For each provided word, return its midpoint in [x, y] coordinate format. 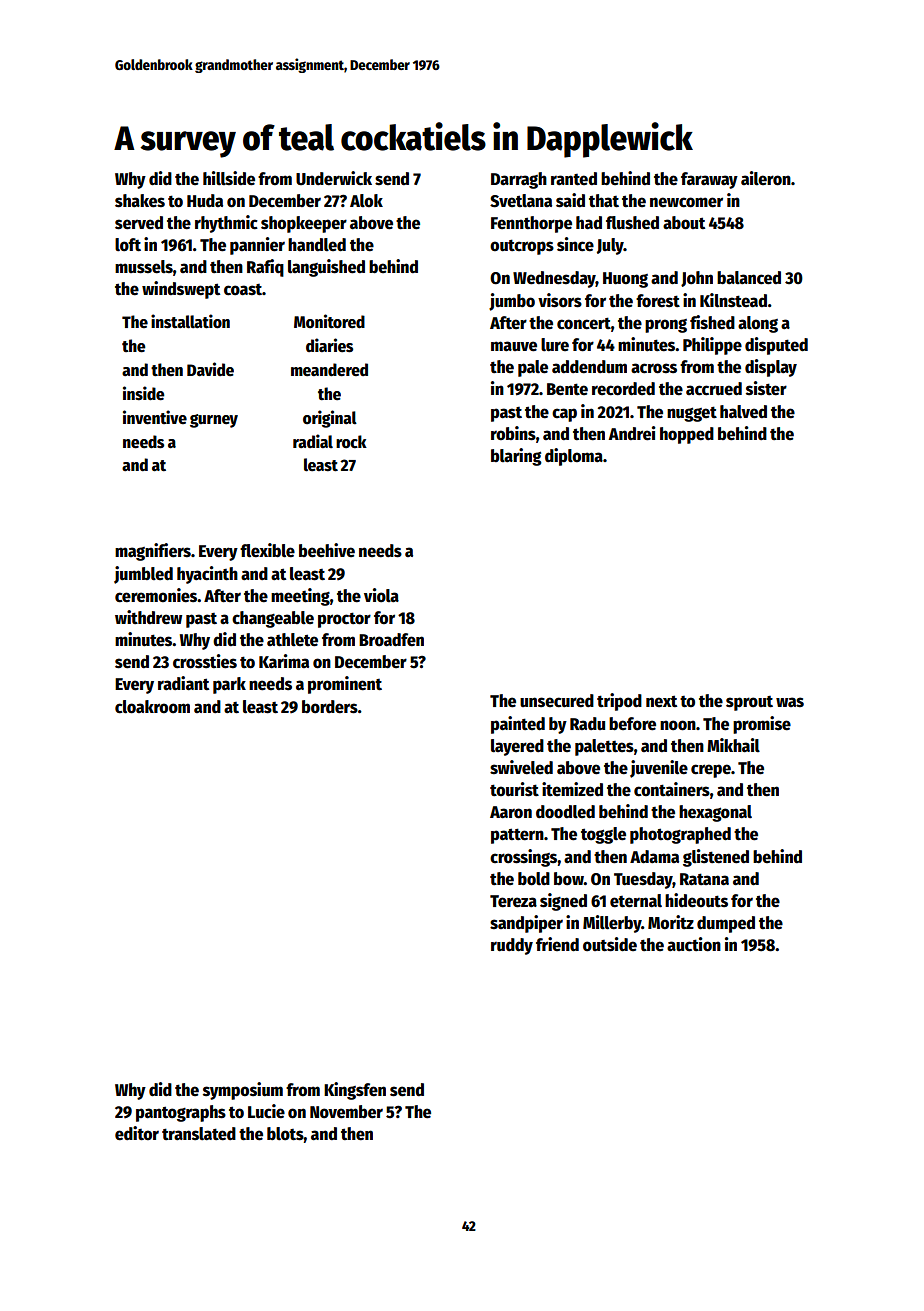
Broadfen [391, 640]
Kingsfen [355, 1091]
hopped [687, 435]
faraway [709, 180]
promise [762, 725]
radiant [183, 683]
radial [313, 441]
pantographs [181, 1113]
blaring [516, 457]
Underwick [334, 178]
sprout [749, 703]
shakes [140, 201]
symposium [243, 1091]
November [346, 1112]
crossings [523, 858]
